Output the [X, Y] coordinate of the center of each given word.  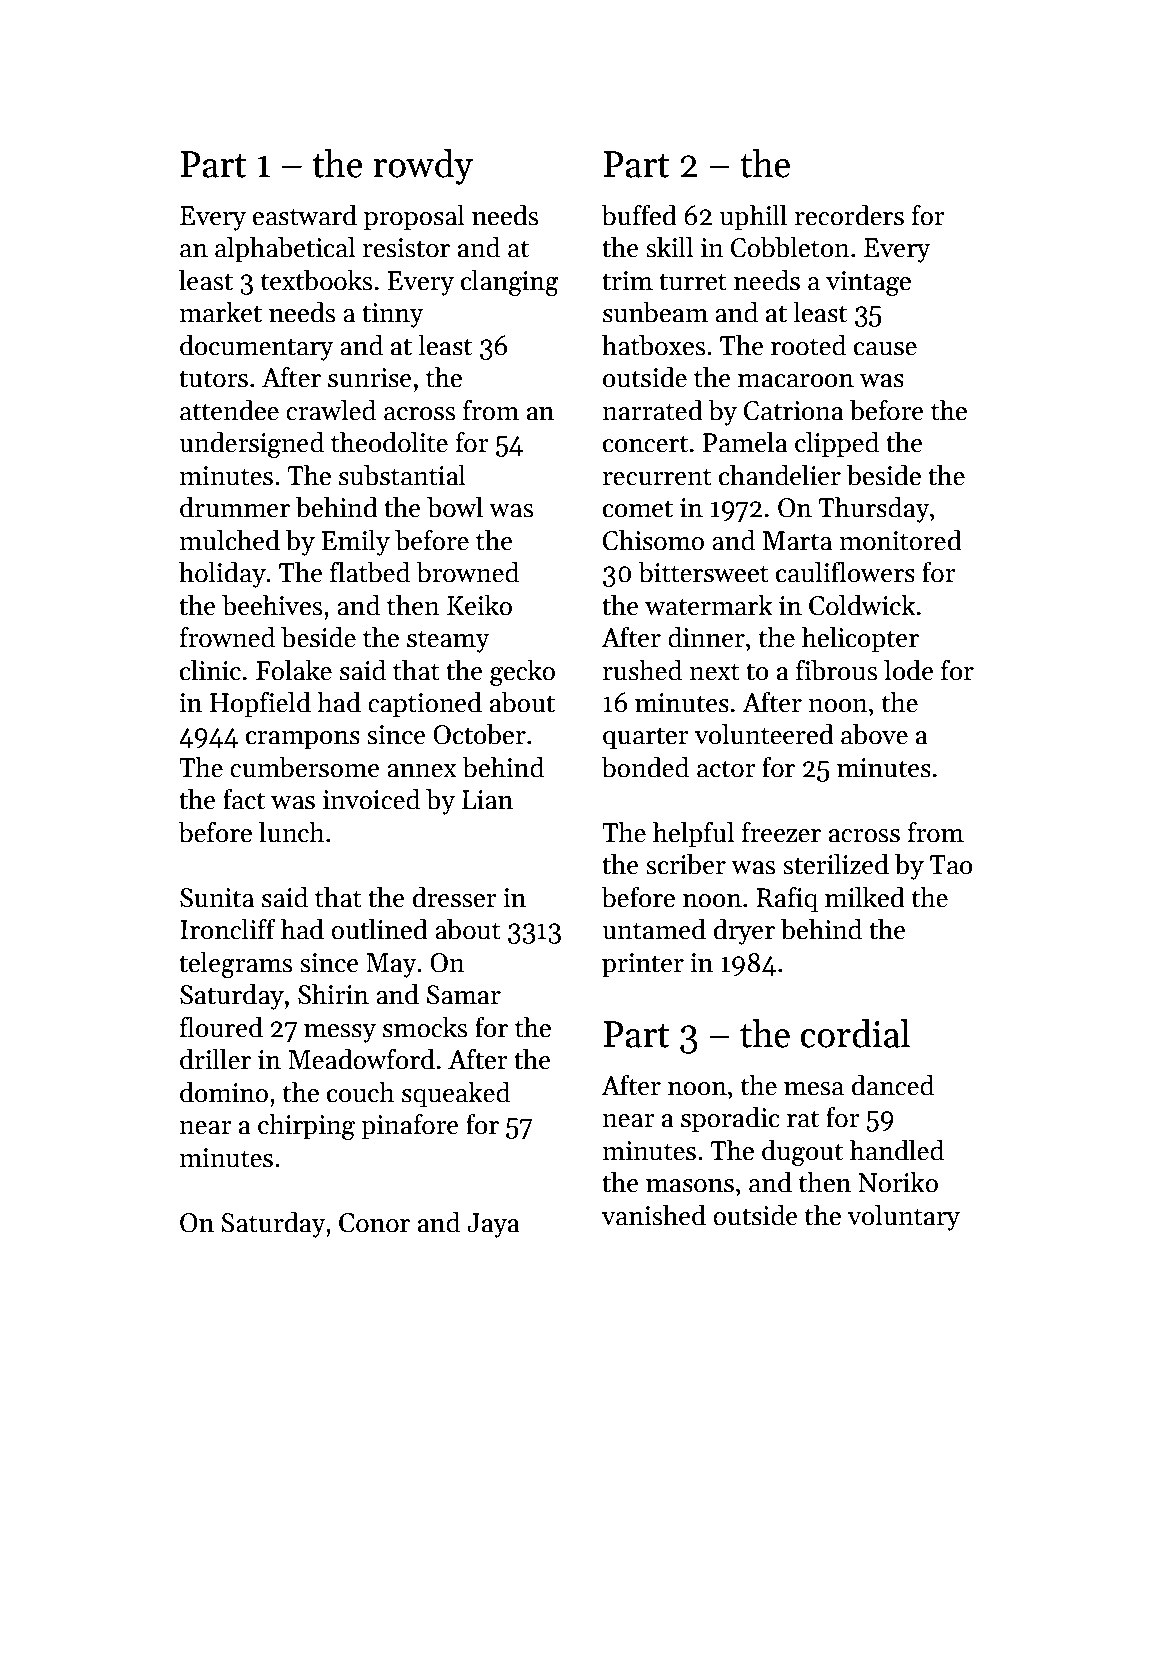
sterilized [836, 864]
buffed [639, 215]
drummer [235, 507]
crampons [303, 740]
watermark [709, 605]
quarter [645, 738]
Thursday [874, 510]
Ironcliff [228, 929]
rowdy [423, 167]
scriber [686, 864]
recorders [849, 215]
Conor [374, 1223]
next [714, 672]
